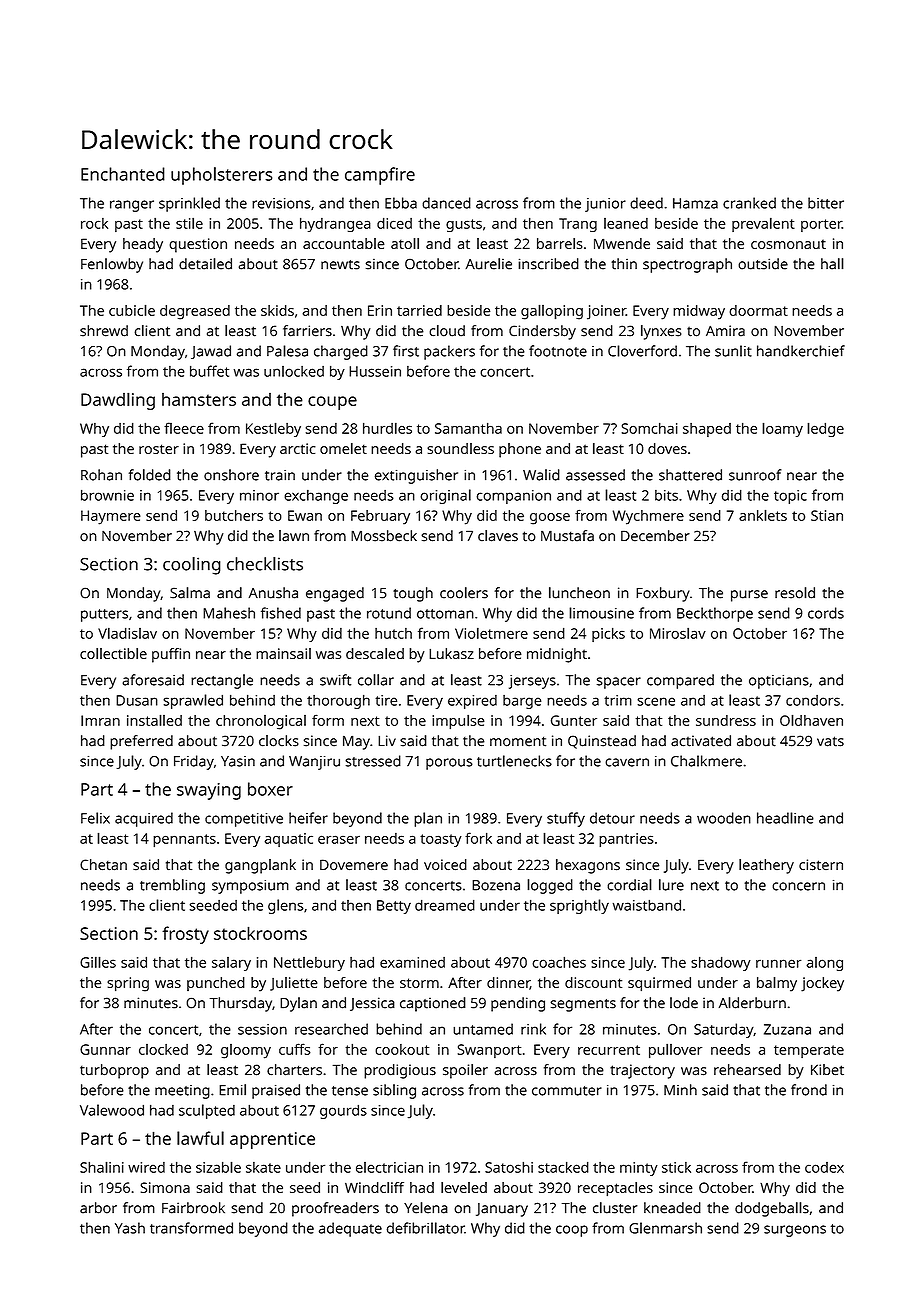  I want to click on sizable, so click(218, 1167).
